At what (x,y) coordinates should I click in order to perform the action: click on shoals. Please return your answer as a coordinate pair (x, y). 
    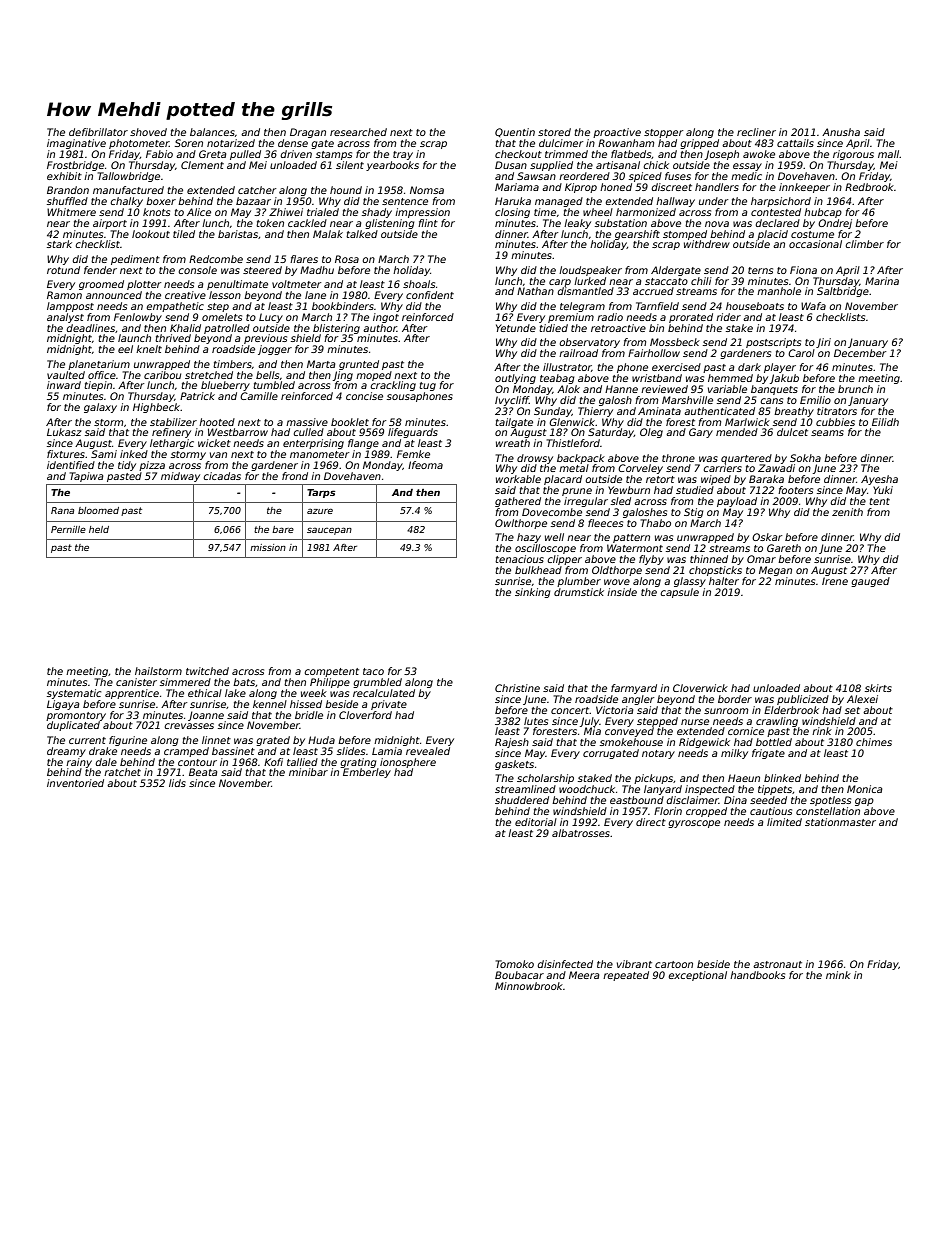
    Looking at the image, I should click on (419, 284).
